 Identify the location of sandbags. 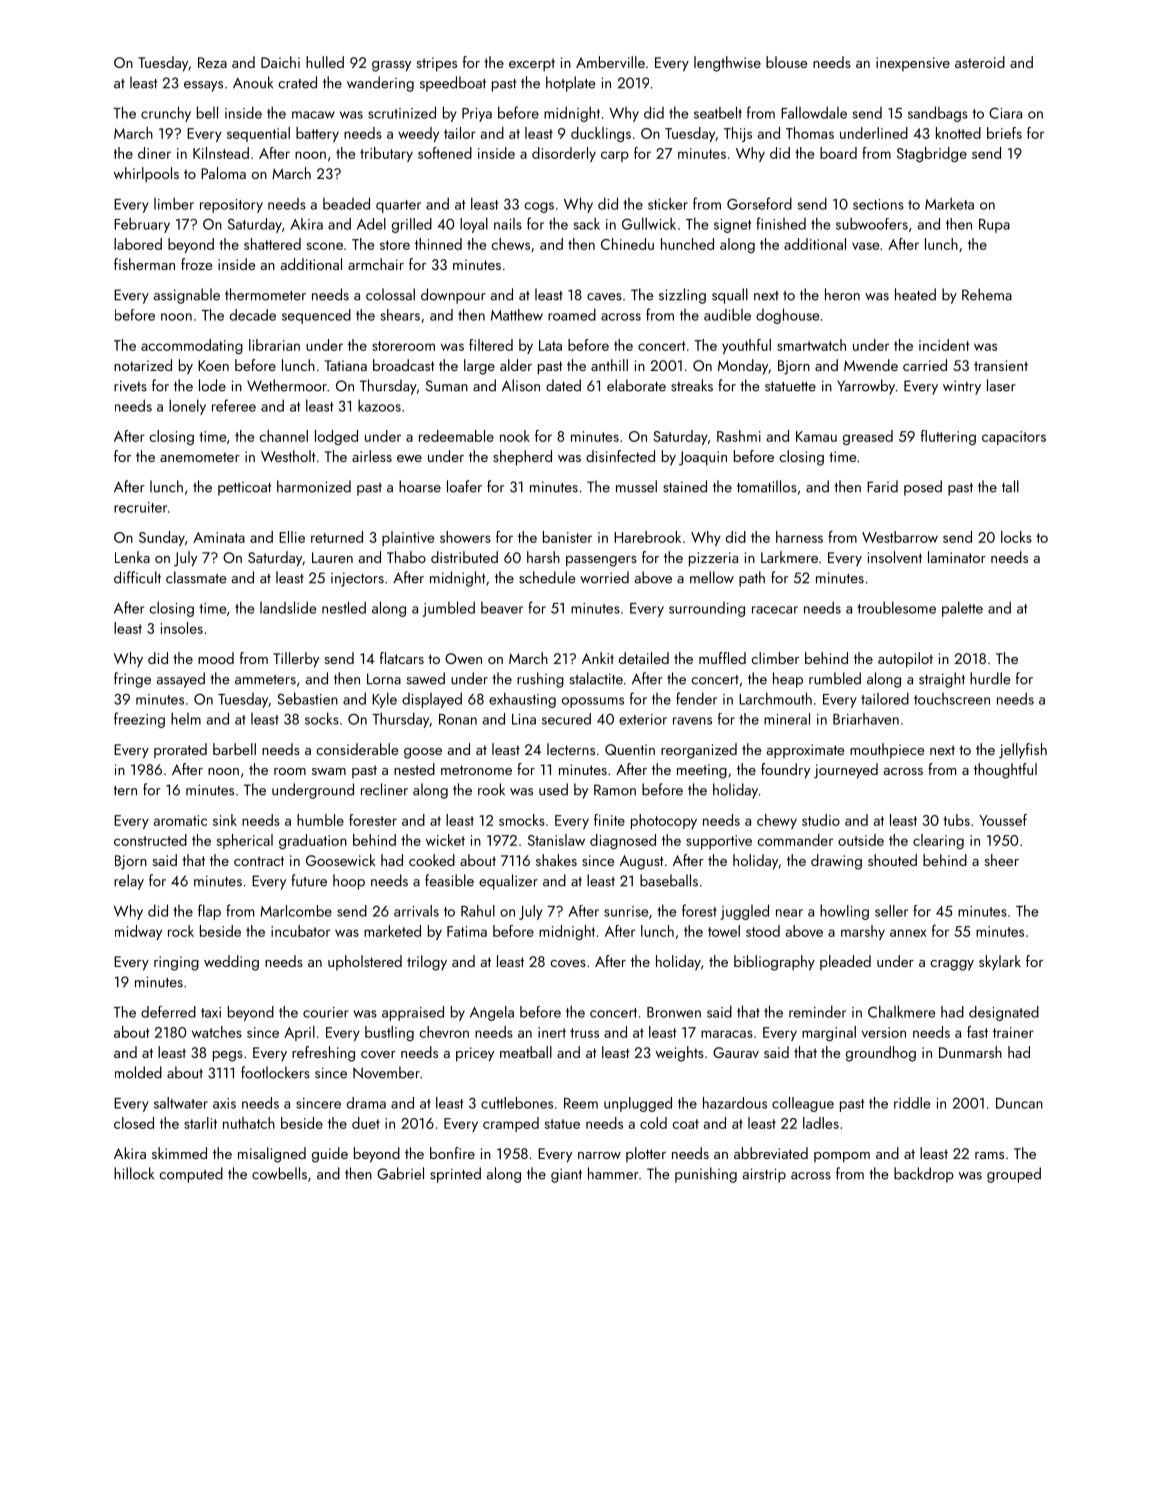
(938, 114).
